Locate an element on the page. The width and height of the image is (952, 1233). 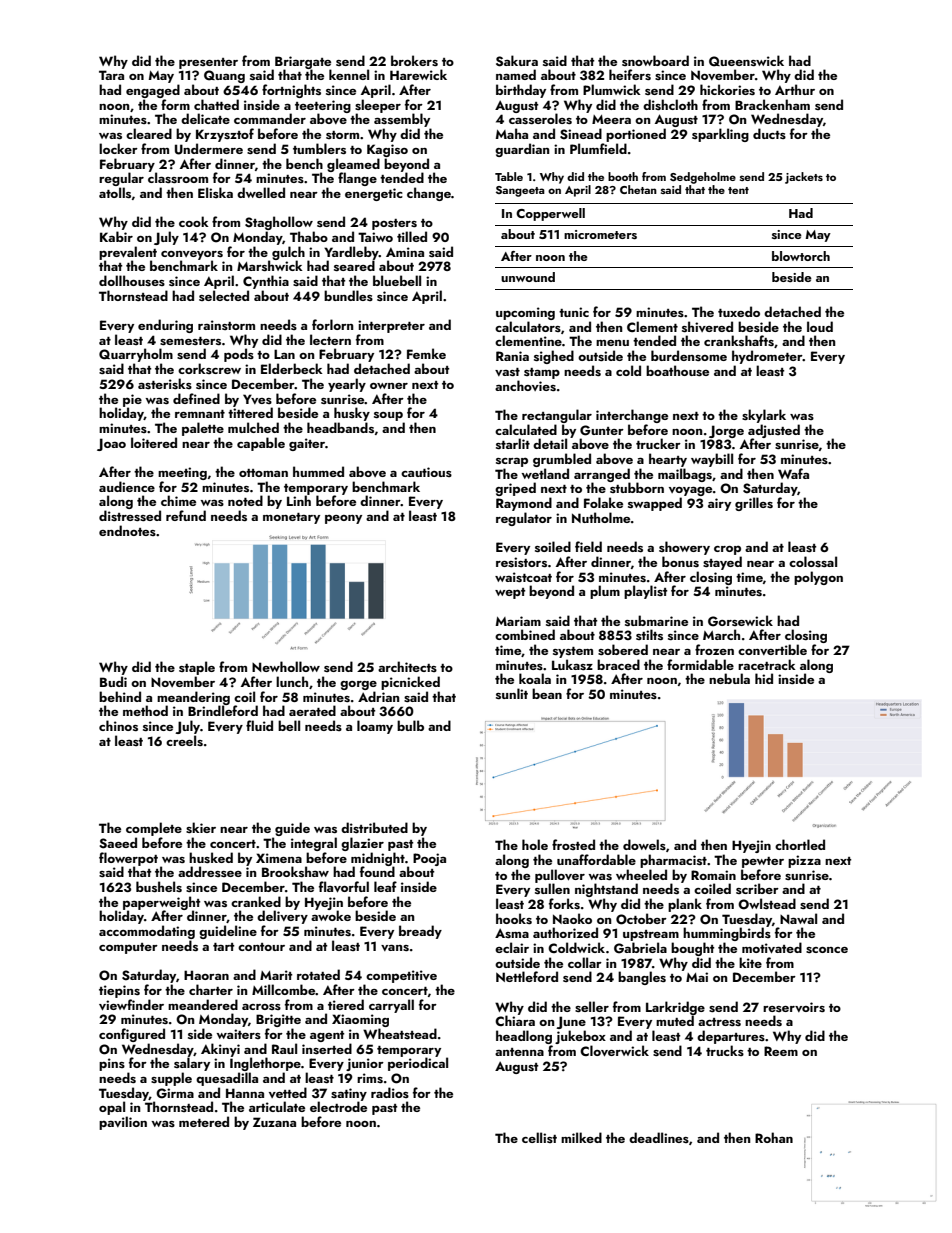
Budi is located at coordinates (113, 681).
